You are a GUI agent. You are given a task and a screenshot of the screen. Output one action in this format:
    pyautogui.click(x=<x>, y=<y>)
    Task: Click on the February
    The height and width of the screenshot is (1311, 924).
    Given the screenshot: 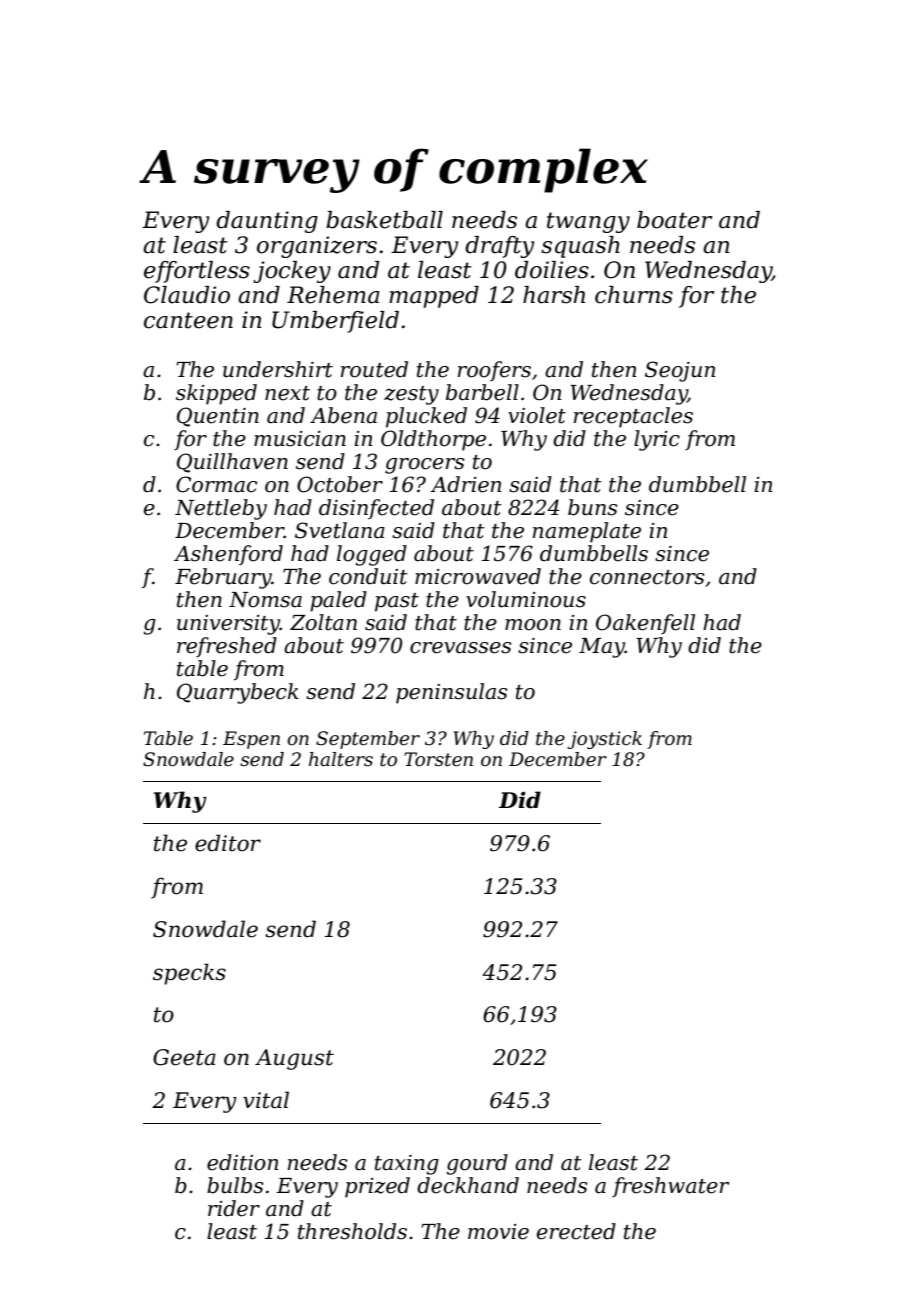 What is the action you would take?
    pyautogui.click(x=223, y=578)
